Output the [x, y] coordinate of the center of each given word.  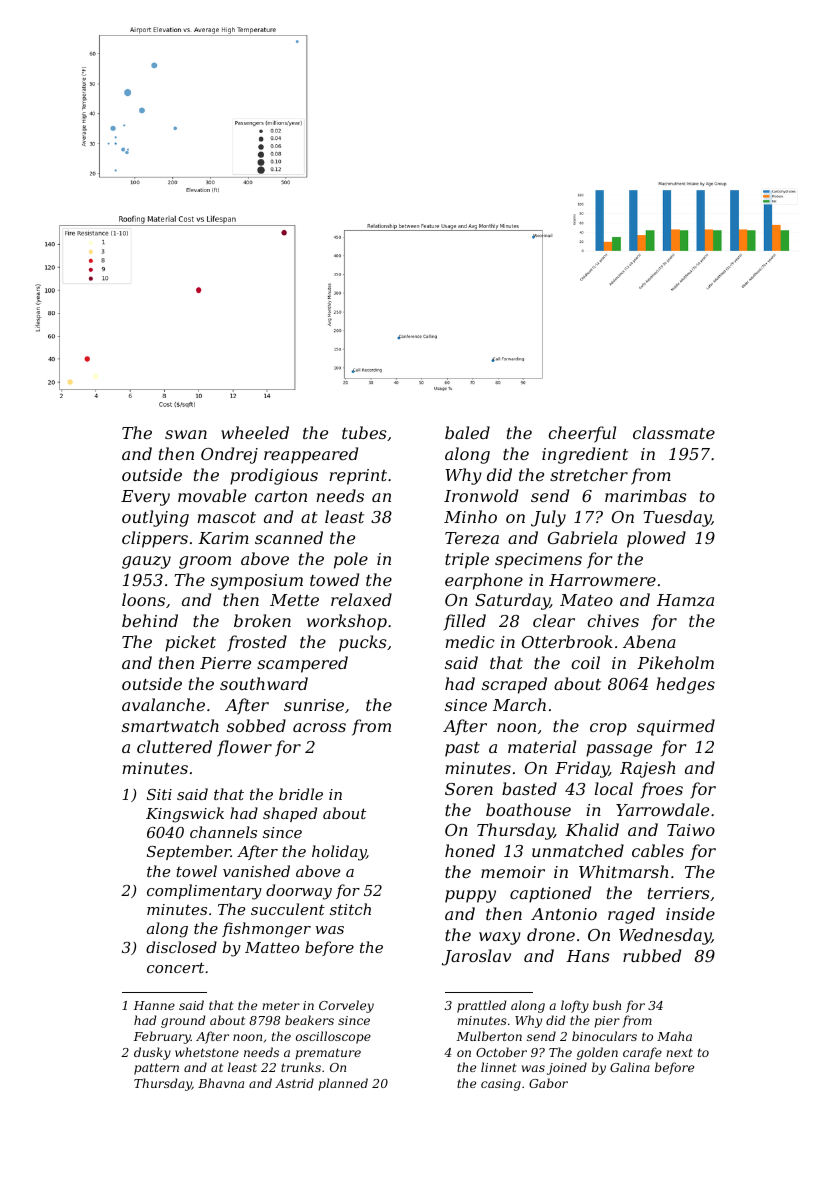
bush [607, 1005]
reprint [358, 477]
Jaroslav [476, 957]
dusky [152, 1053]
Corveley [346, 1006]
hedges [685, 685]
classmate [674, 432]
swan [186, 434]
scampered [302, 664]
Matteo [272, 947]
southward [264, 683]
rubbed [652, 955]
